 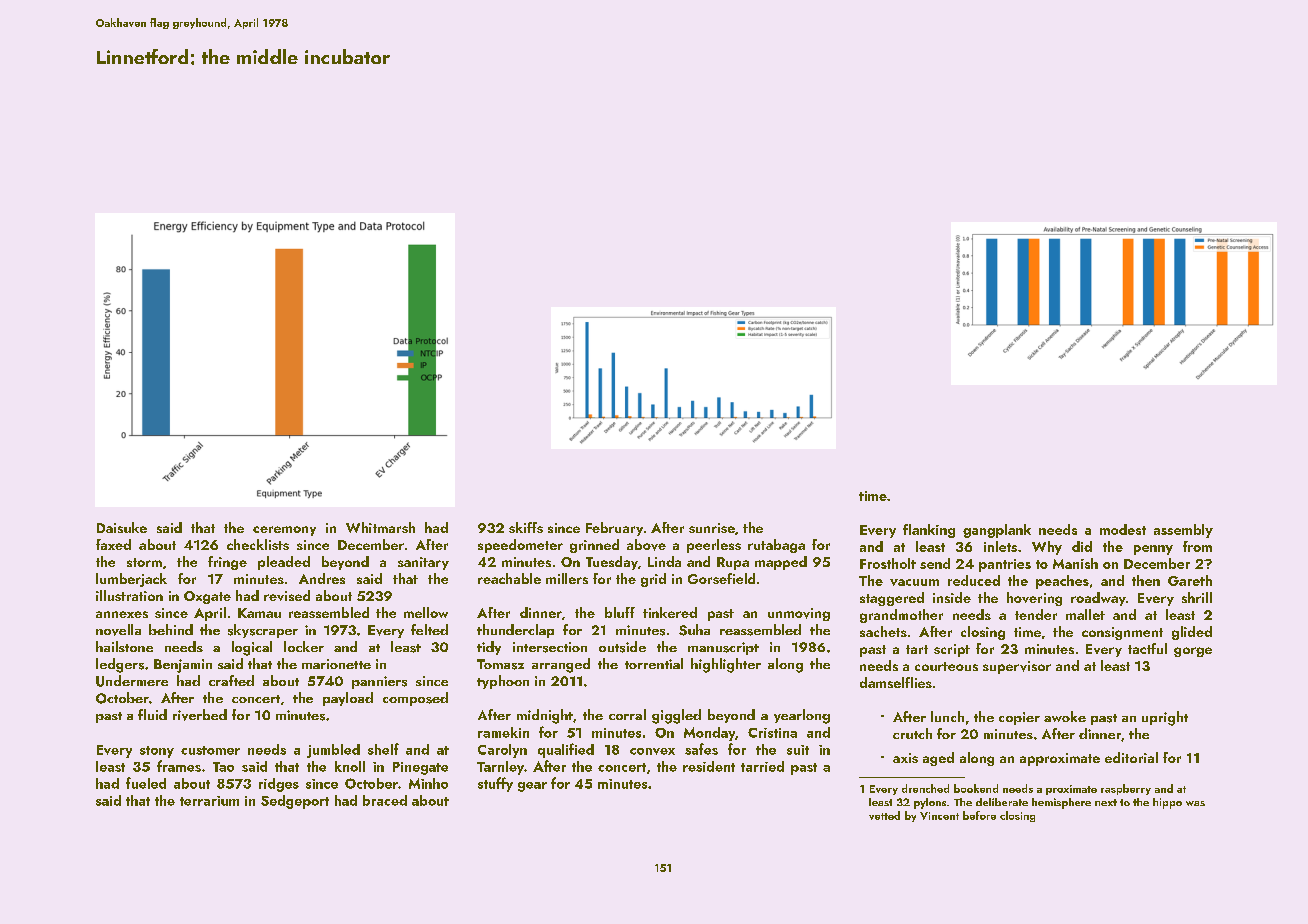 What do you see at coordinates (939, 816) in the screenshot?
I see `Vincent` at bounding box center [939, 816].
